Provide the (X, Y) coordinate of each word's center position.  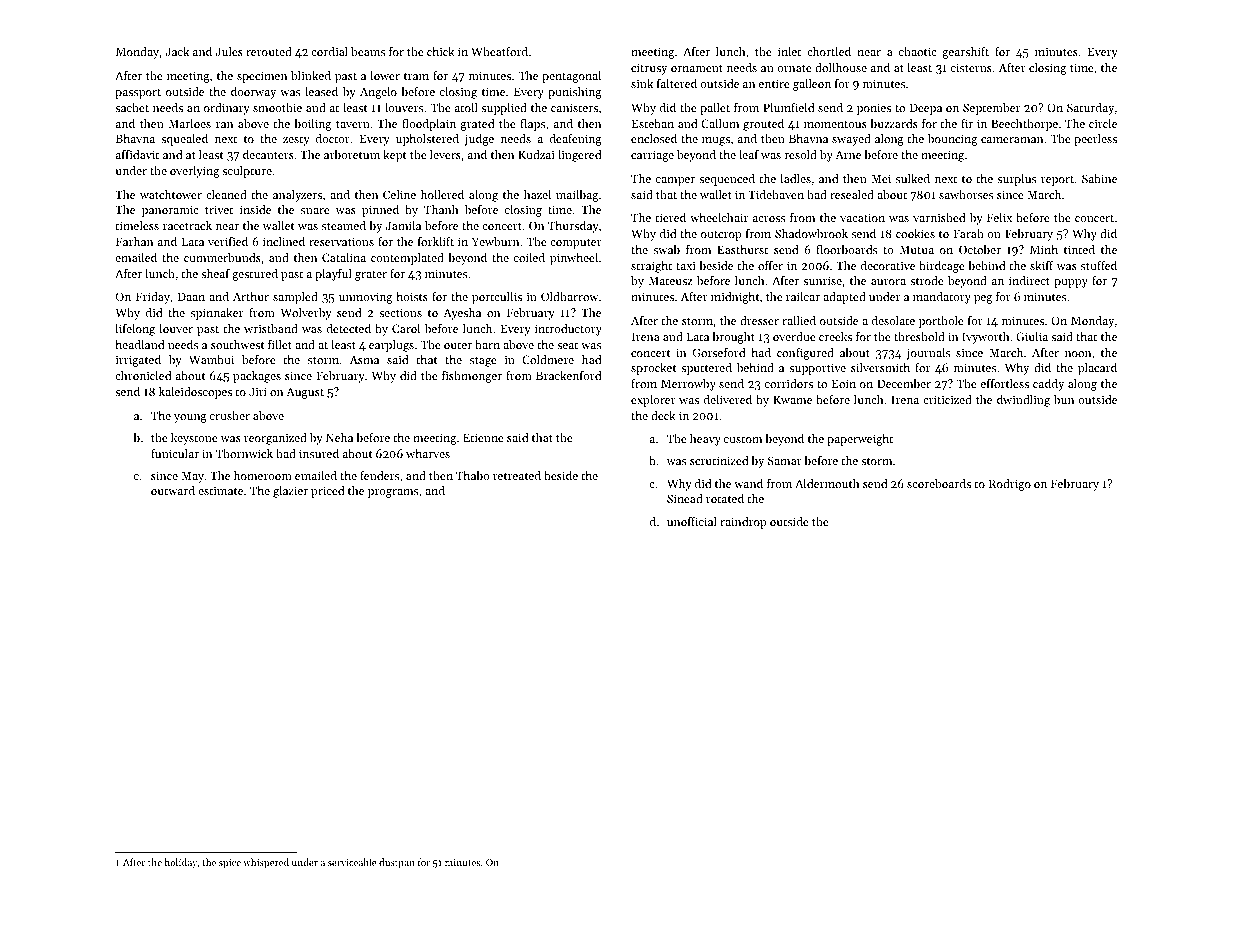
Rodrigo (1010, 485)
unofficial (692, 521)
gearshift (965, 53)
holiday (181, 863)
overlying (195, 172)
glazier (290, 492)
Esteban (653, 123)
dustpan (397, 863)
